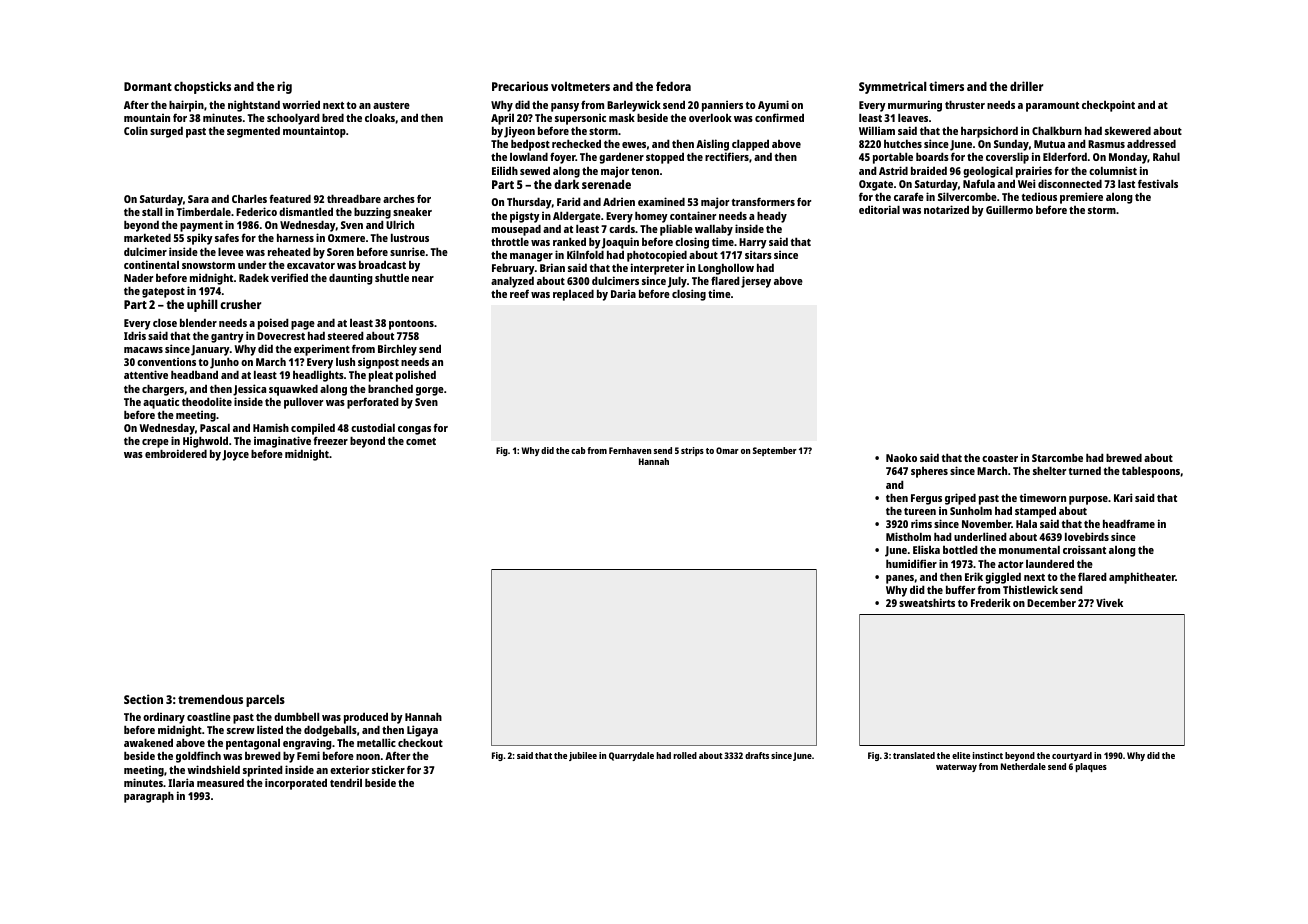 Image resolution: width=1308 pixels, height=924 pixels. Describe the element at coordinates (176, 453) in the screenshot. I see `embroidered` at that location.
